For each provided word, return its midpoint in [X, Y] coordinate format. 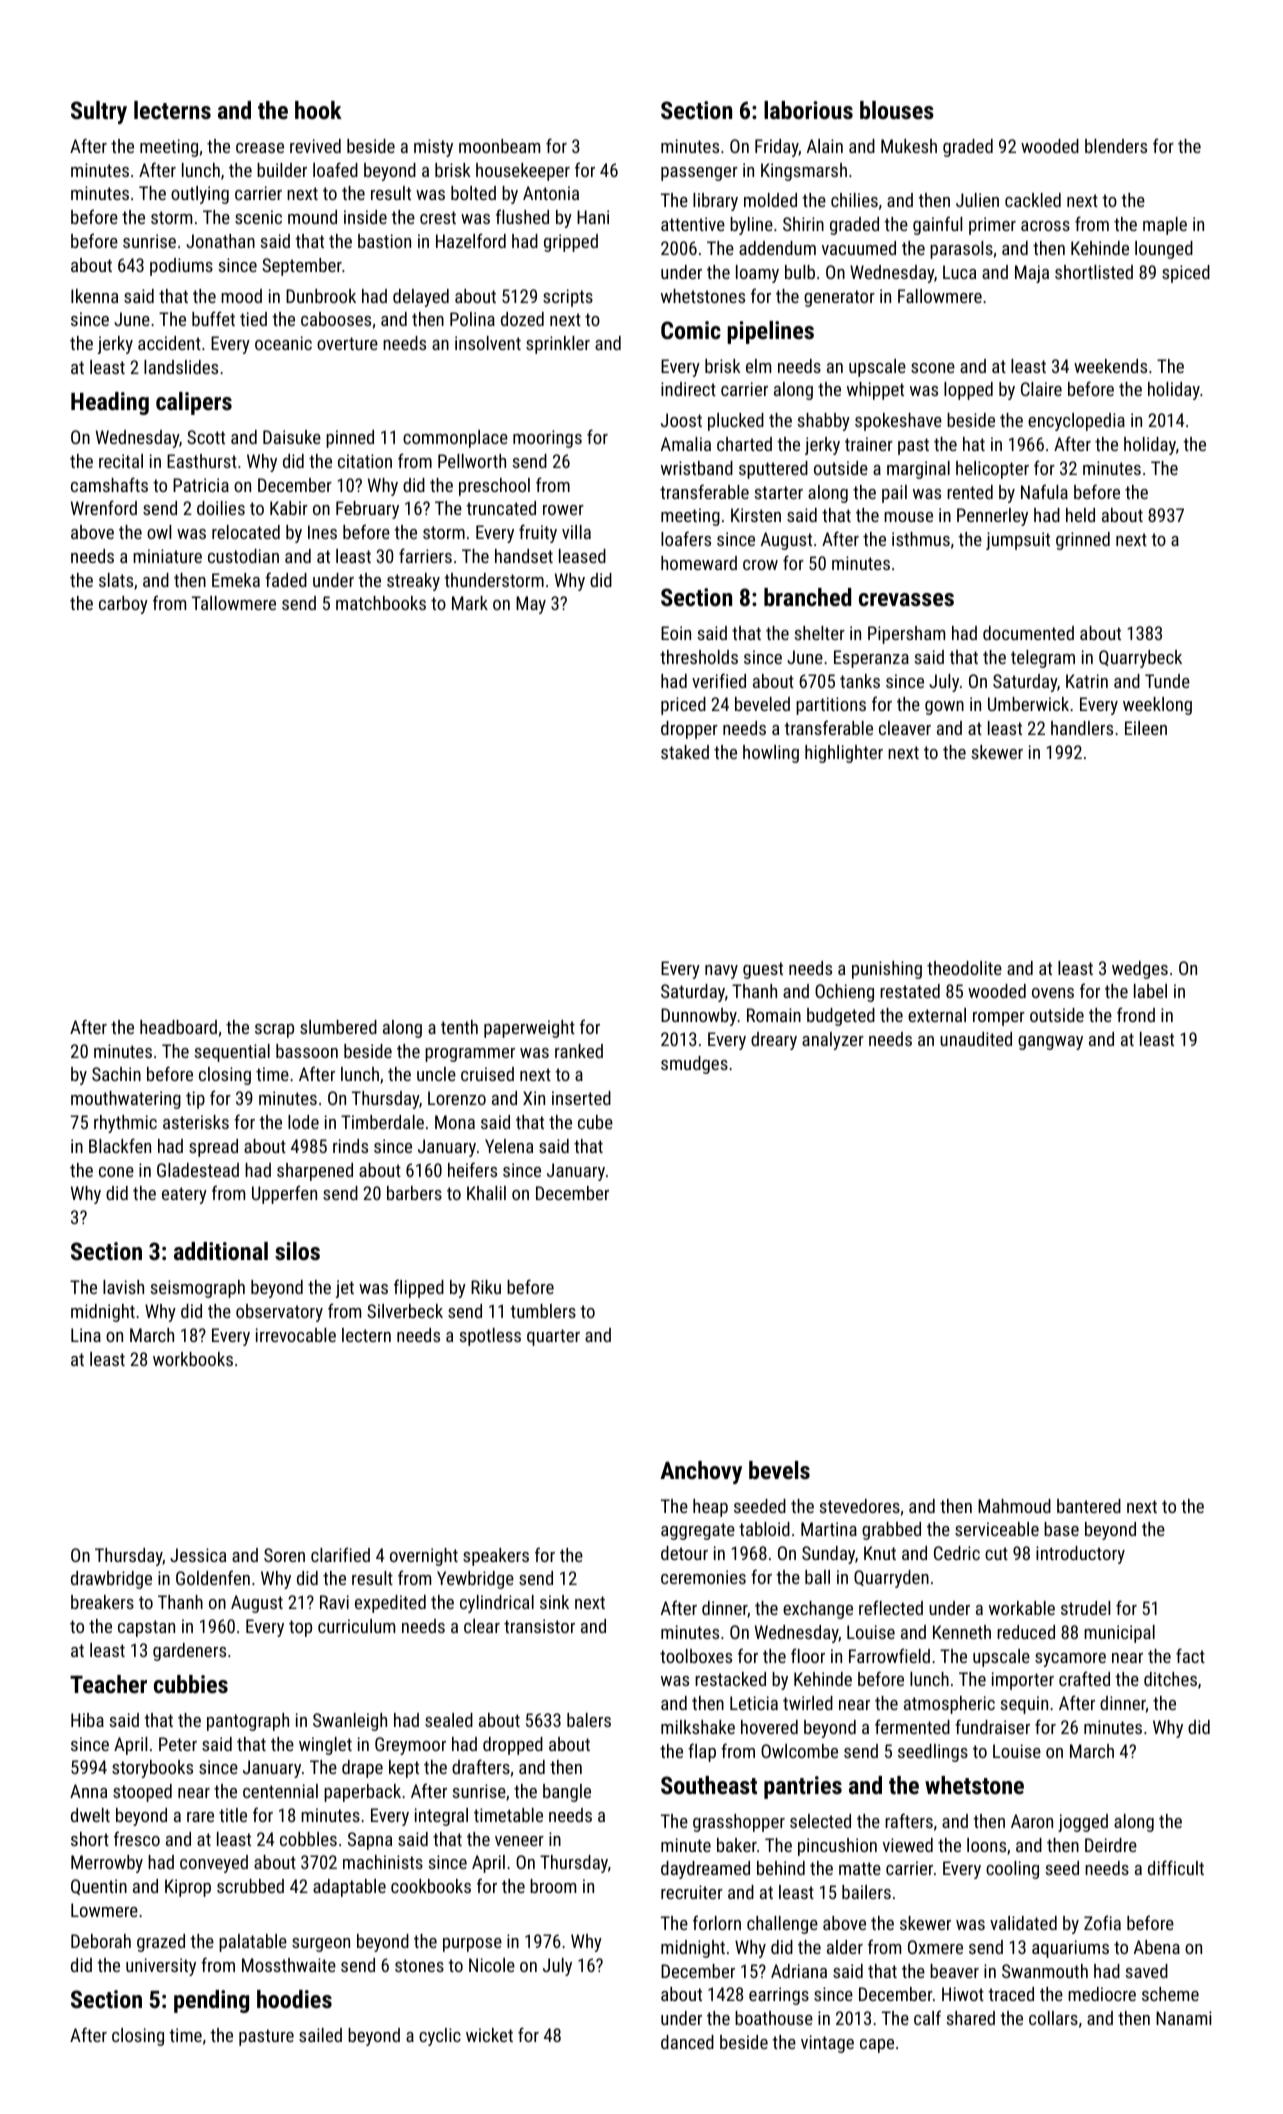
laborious [808, 110]
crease [260, 148]
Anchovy [701, 1472]
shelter [819, 633]
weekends [1110, 366]
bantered [1089, 1506]
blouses [897, 110]
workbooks [193, 1359]
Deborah [101, 1941]
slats [116, 580]
